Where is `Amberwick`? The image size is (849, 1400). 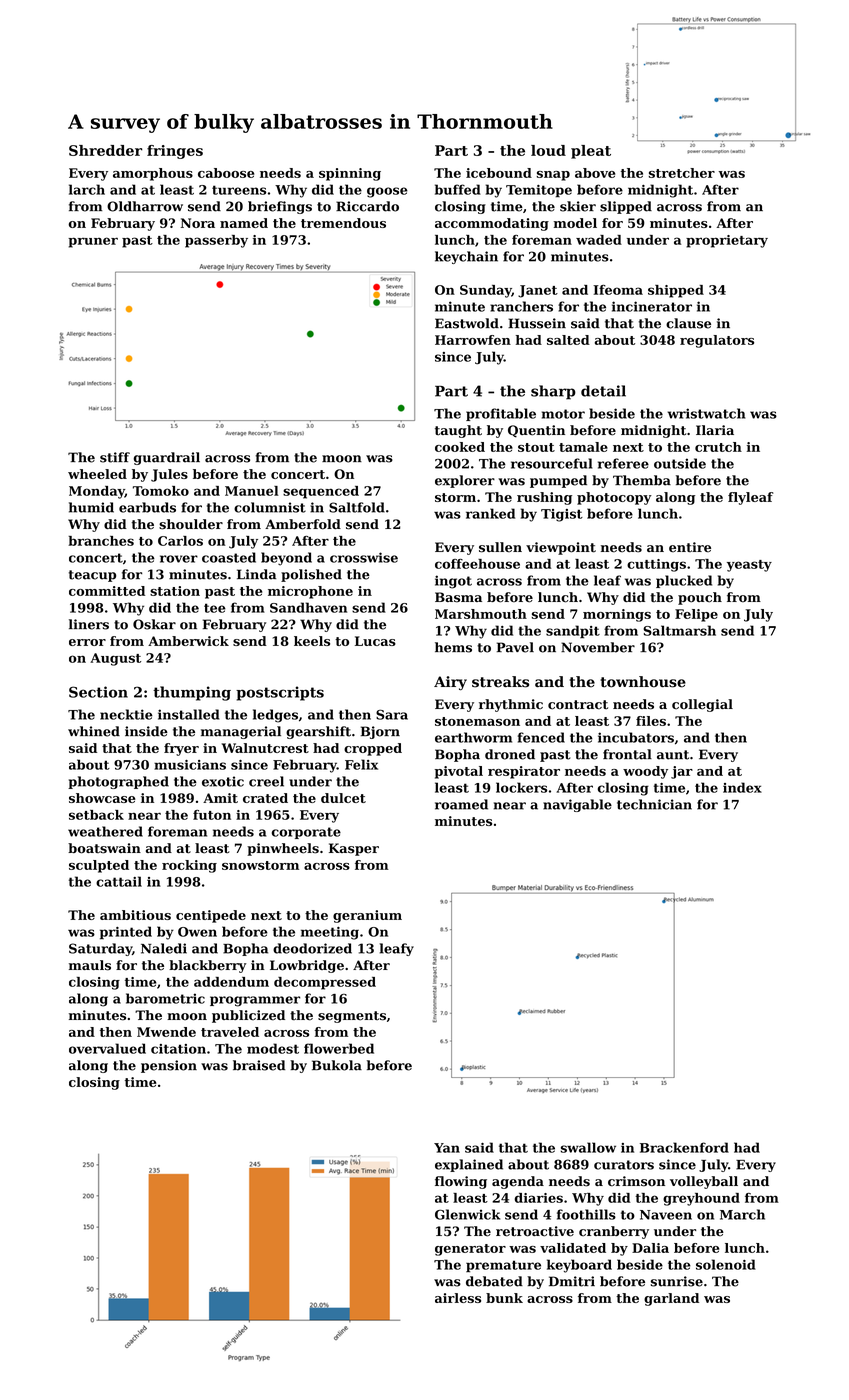 Amberwick is located at coordinates (188, 641).
